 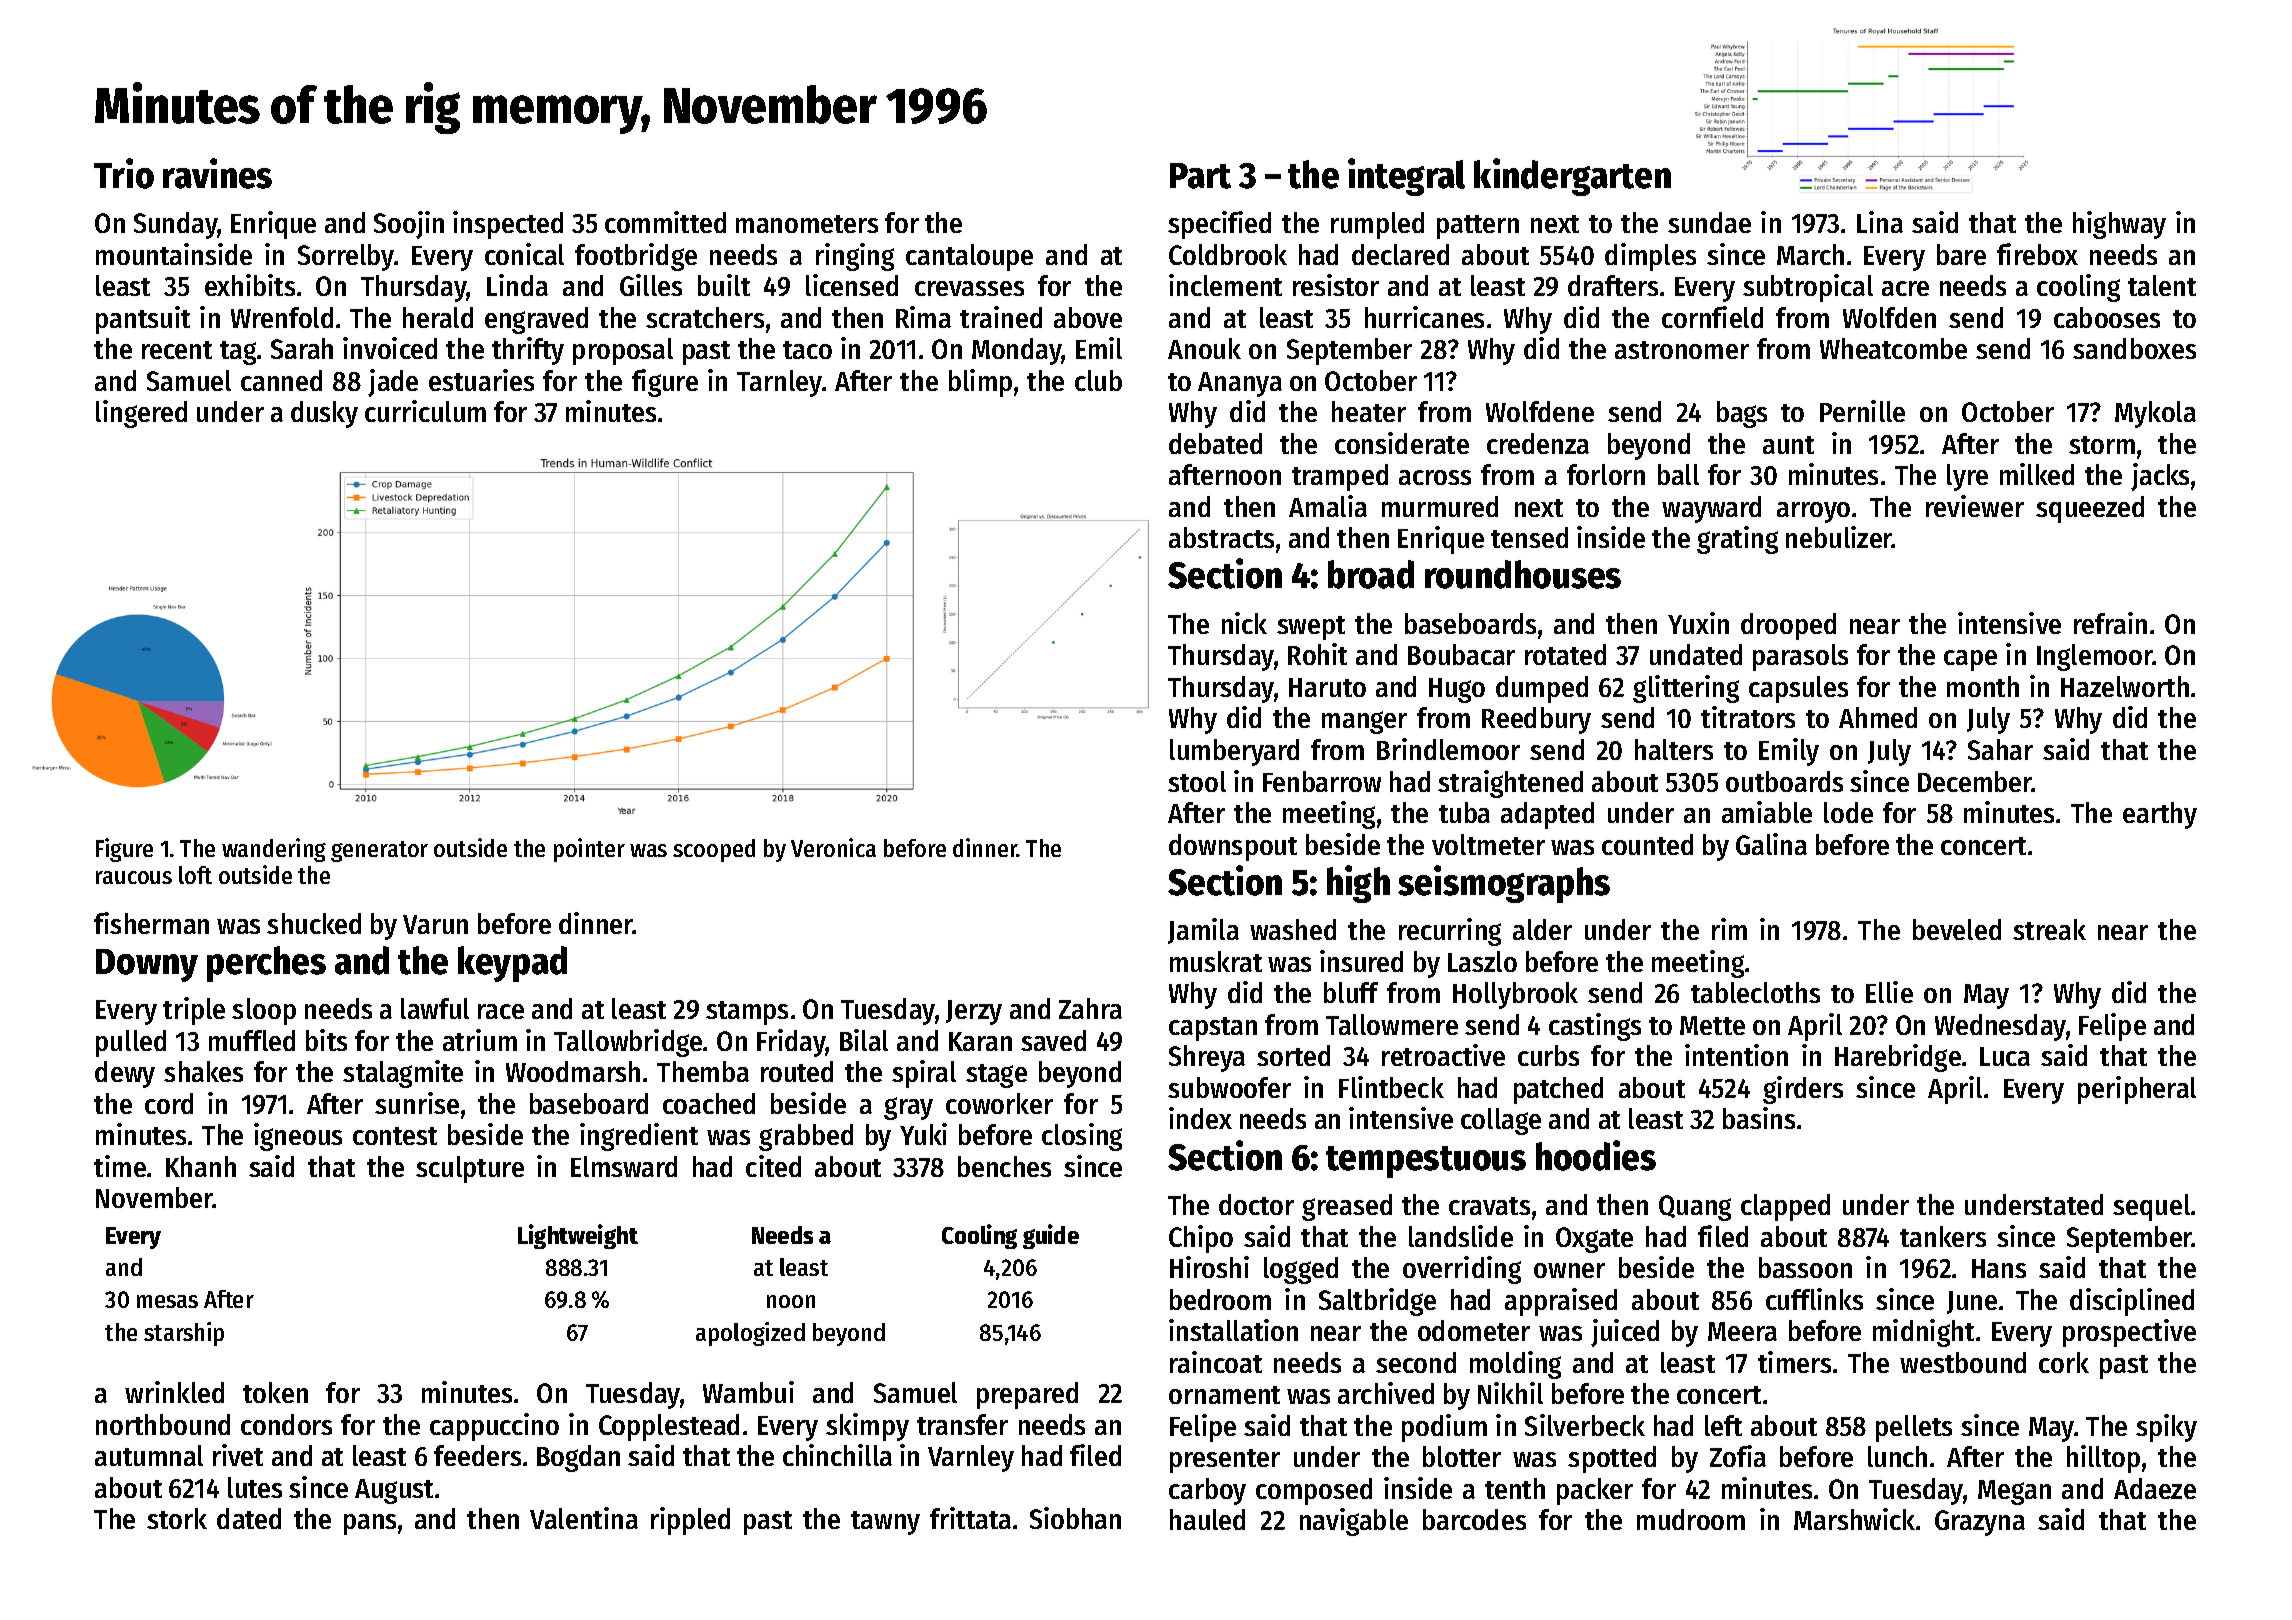 What do you see at coordinates (1221, 537) in the screenshot?
I see `abstracts` at bounding box center [1221, 537].
